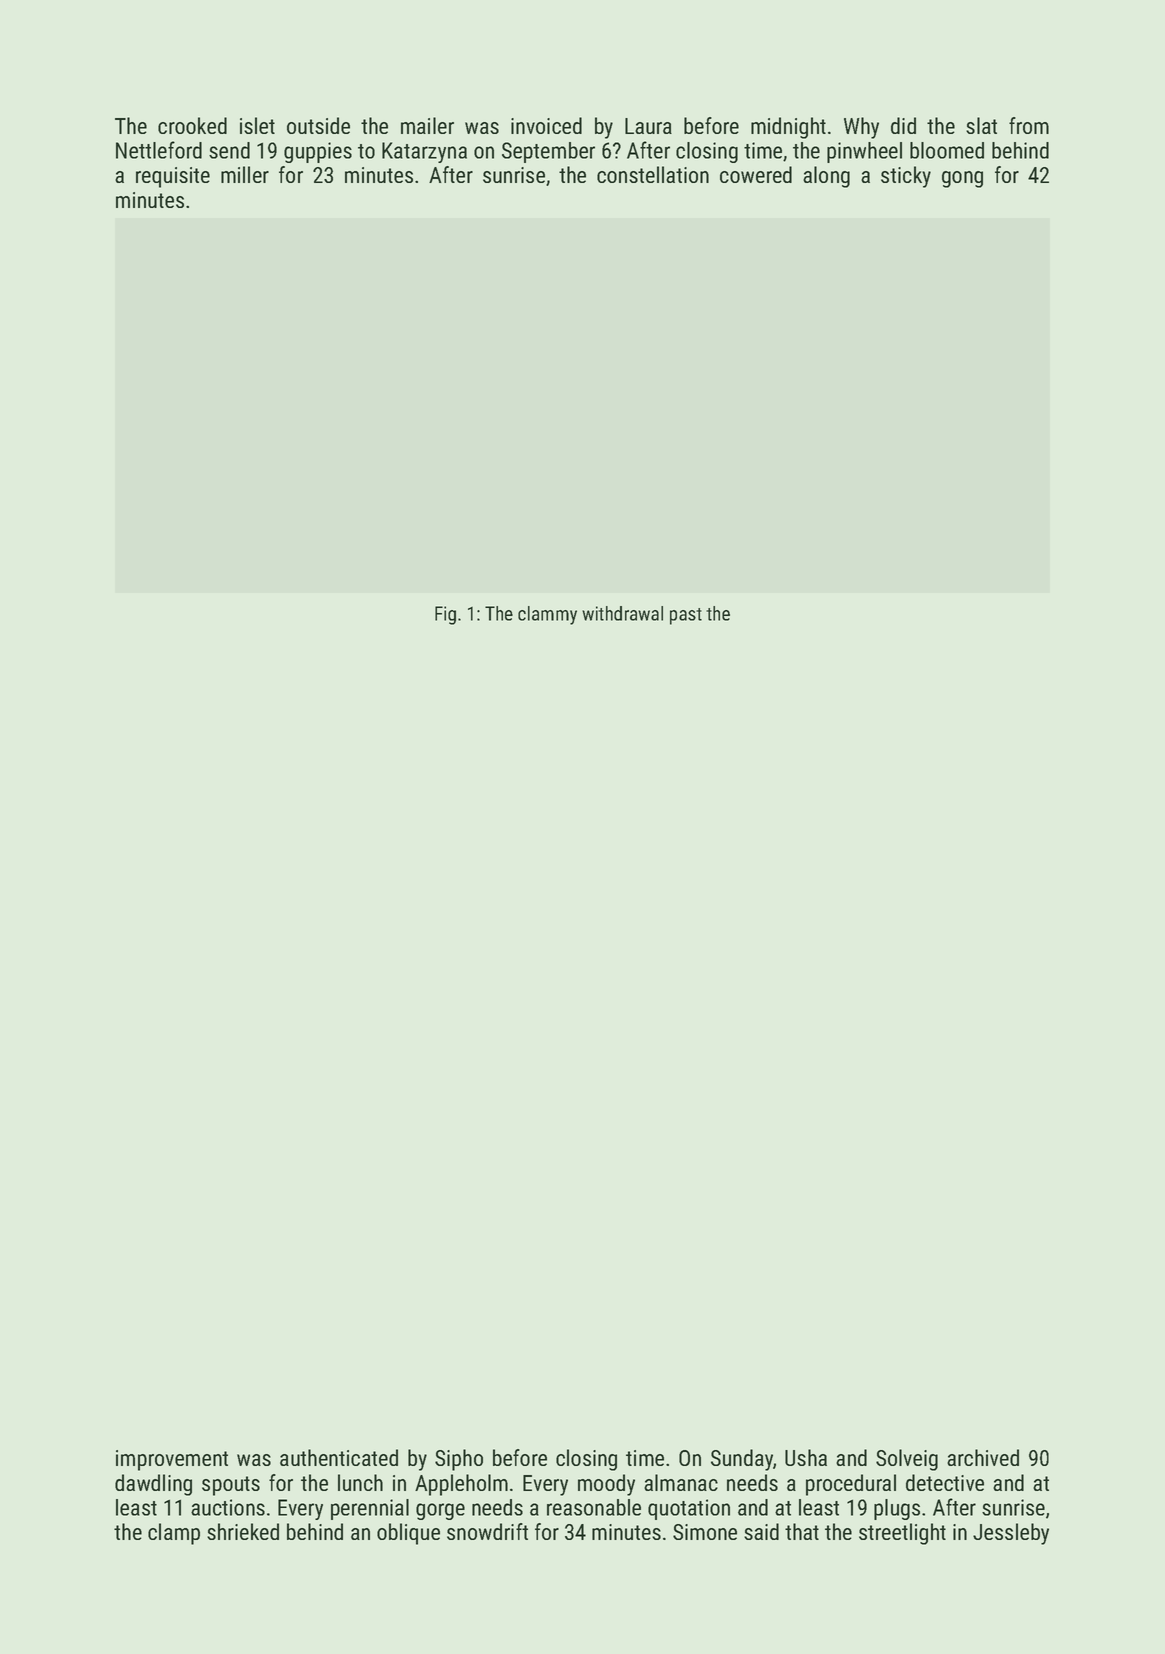 The image size is (1165, 1654). I want to click on September, so click(548, 152).
